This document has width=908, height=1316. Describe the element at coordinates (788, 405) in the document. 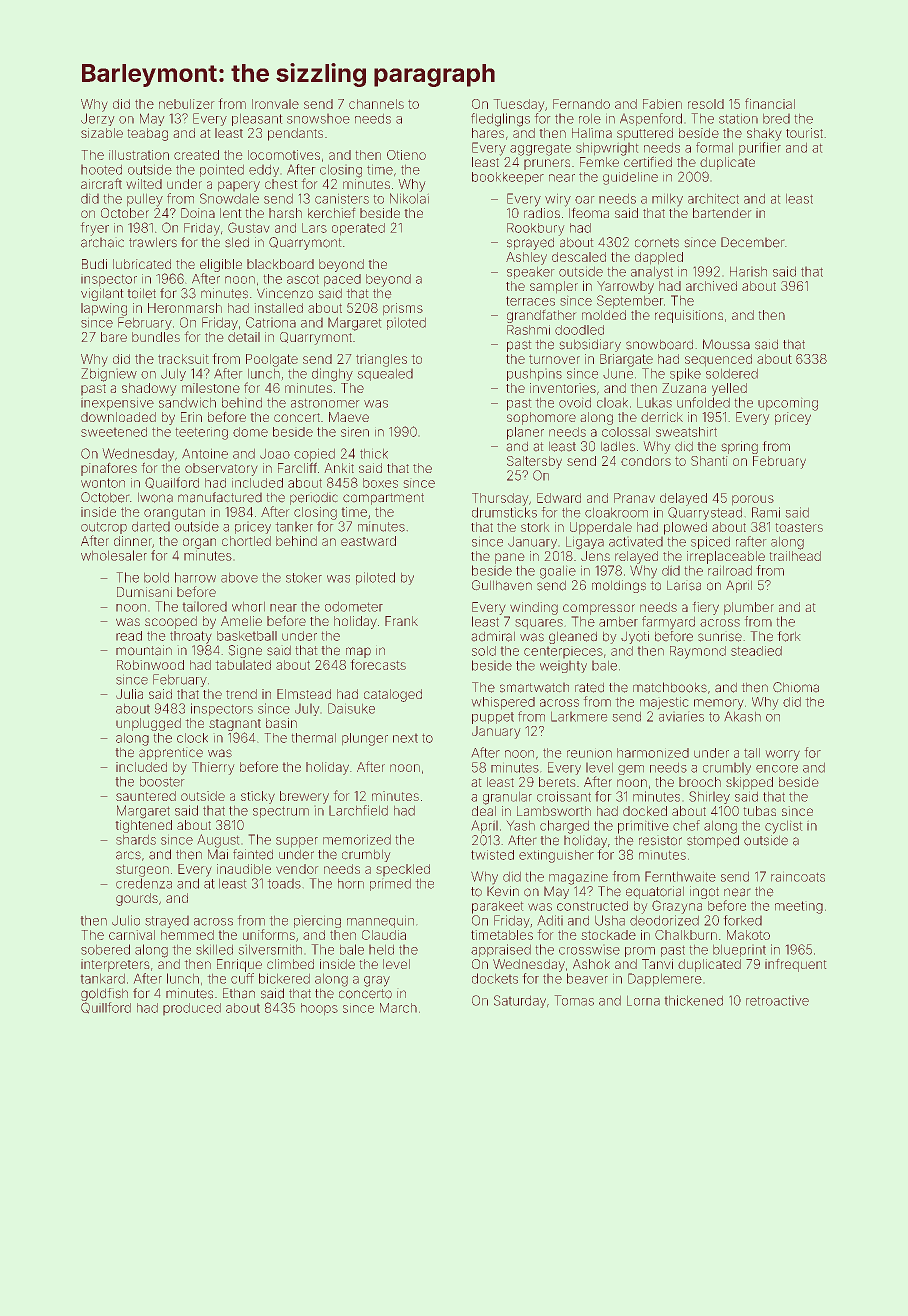

I see `upcoming` at that location.
